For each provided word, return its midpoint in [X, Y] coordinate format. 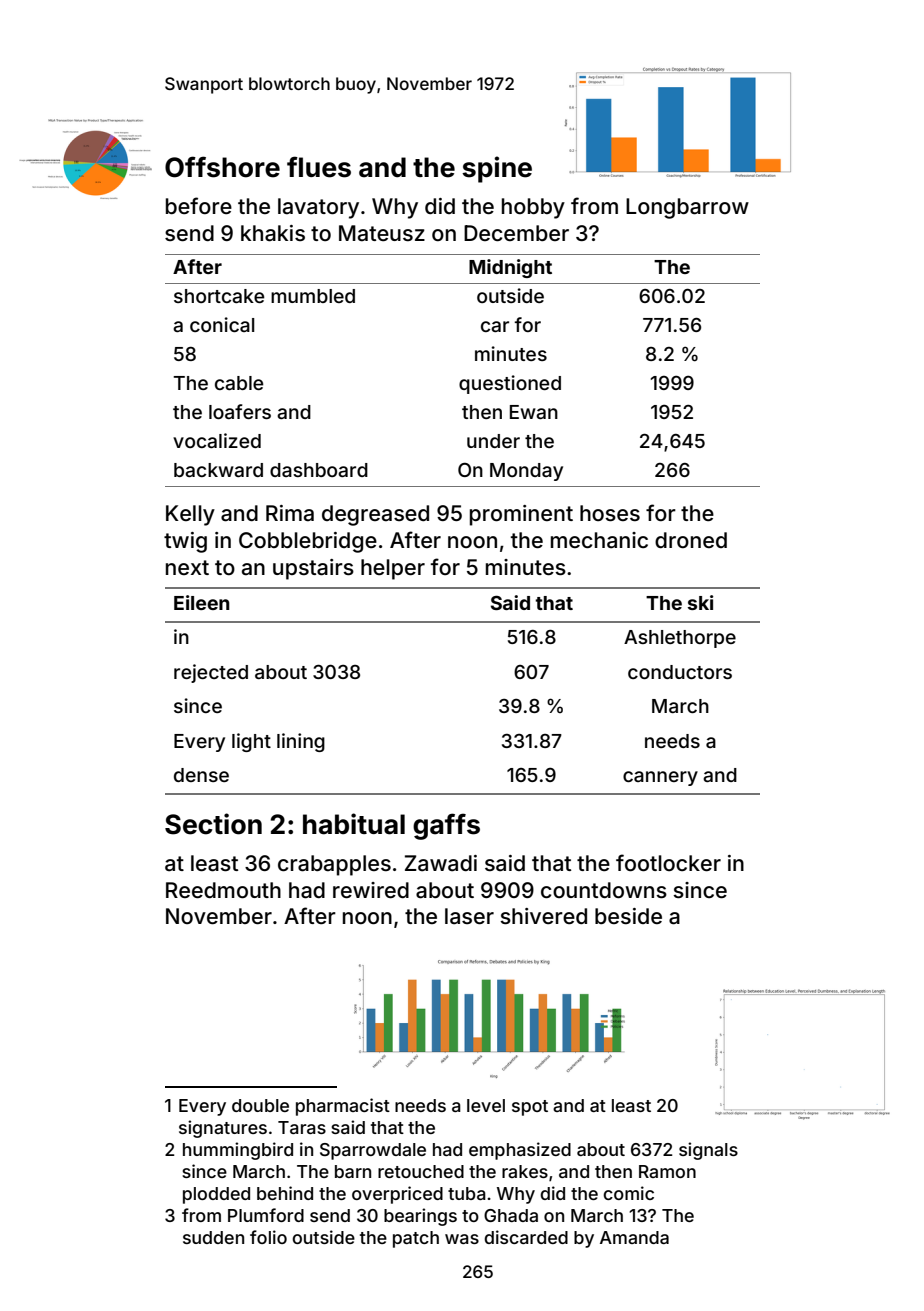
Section [213, 824]
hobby [533, 208]
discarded [526, 1237]
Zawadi [441, 863]
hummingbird [238, 1151]
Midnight [510, 268]
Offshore [222, 167]
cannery [660, 778]
